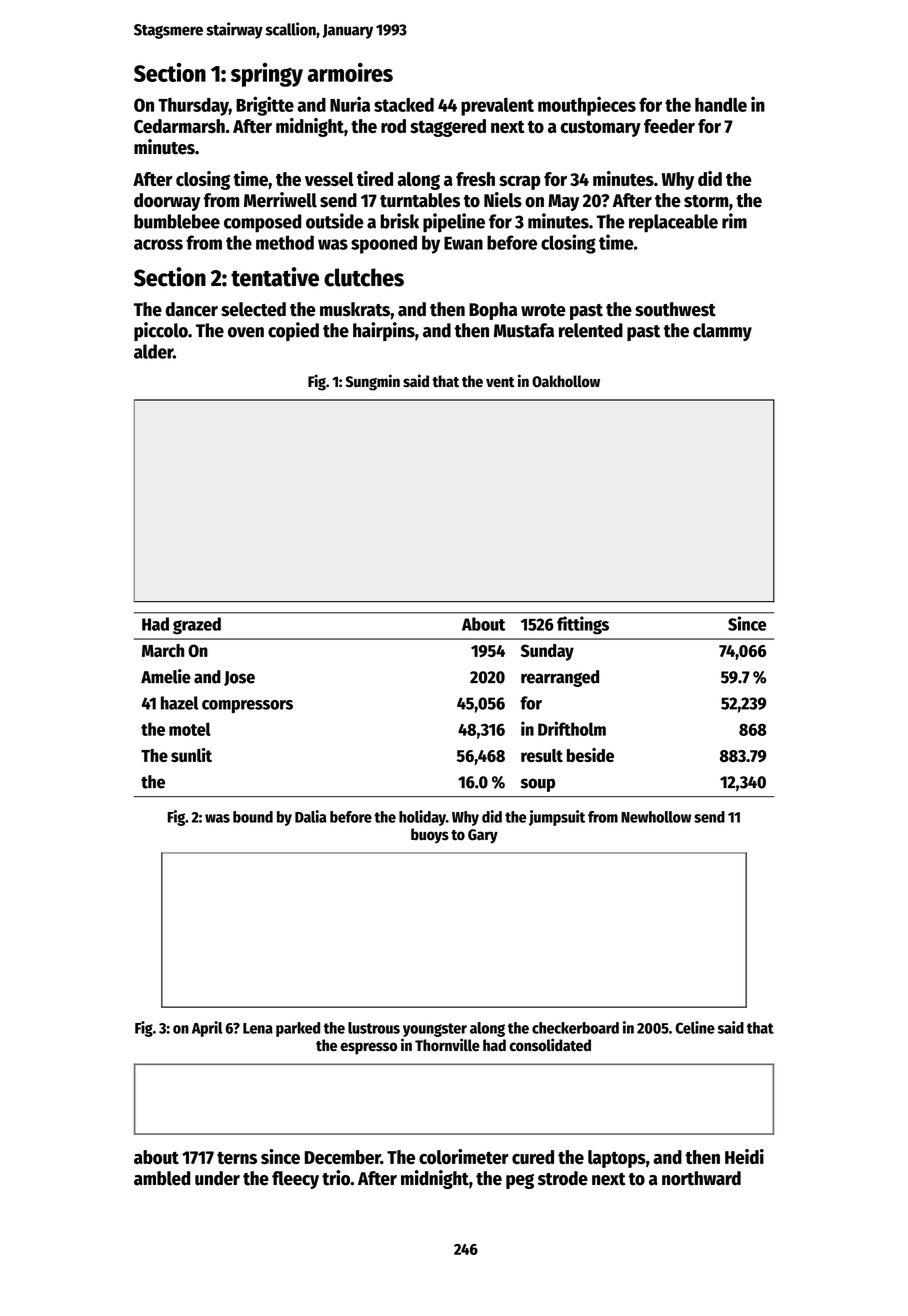 The width and height of the image is (908, 1316). What do you see at coordinates (373, 382) in the image?
I see `Sungmin` at bounding box center [373, 382].
